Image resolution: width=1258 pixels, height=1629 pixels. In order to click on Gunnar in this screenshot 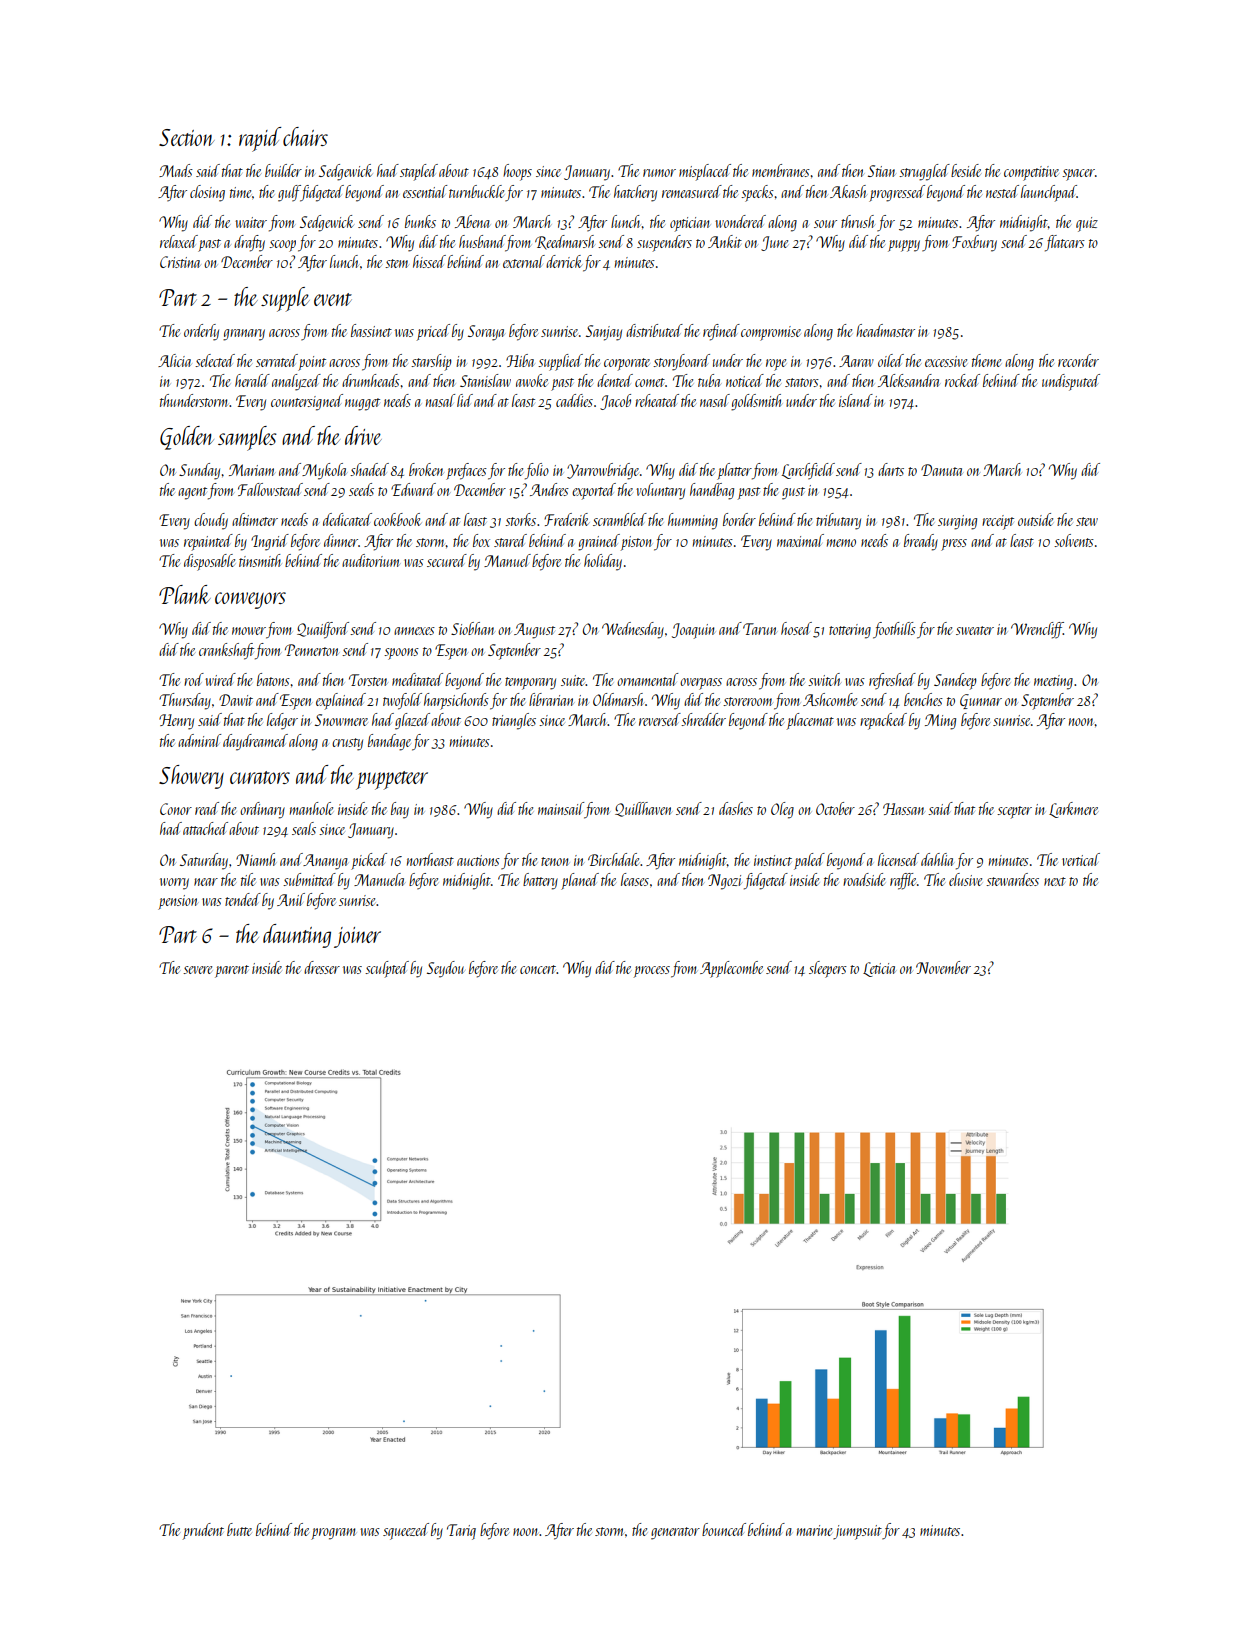, I will do `click(981, 701)`.
